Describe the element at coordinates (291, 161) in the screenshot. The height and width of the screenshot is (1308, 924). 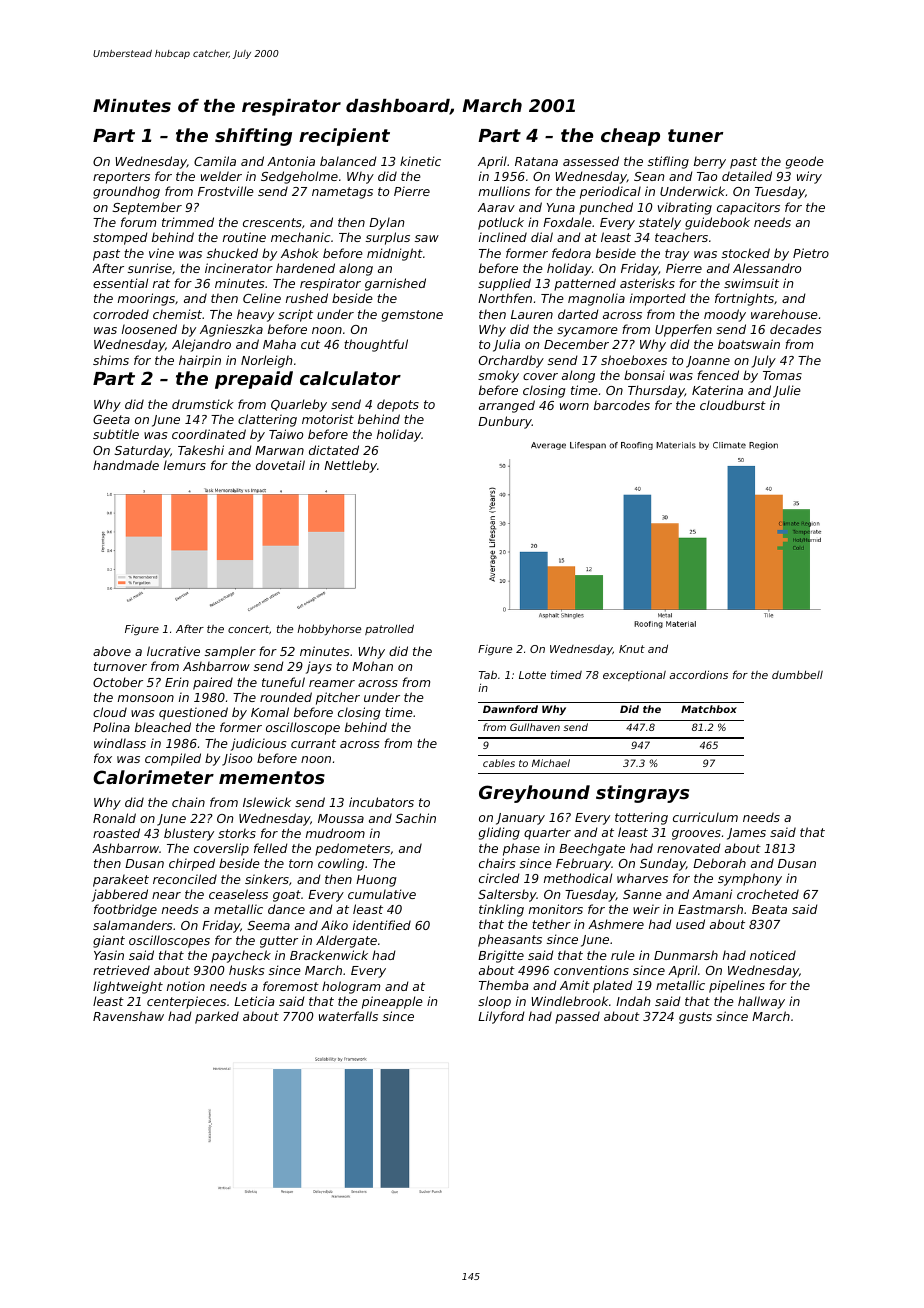
I see `Antonia` at that location.
